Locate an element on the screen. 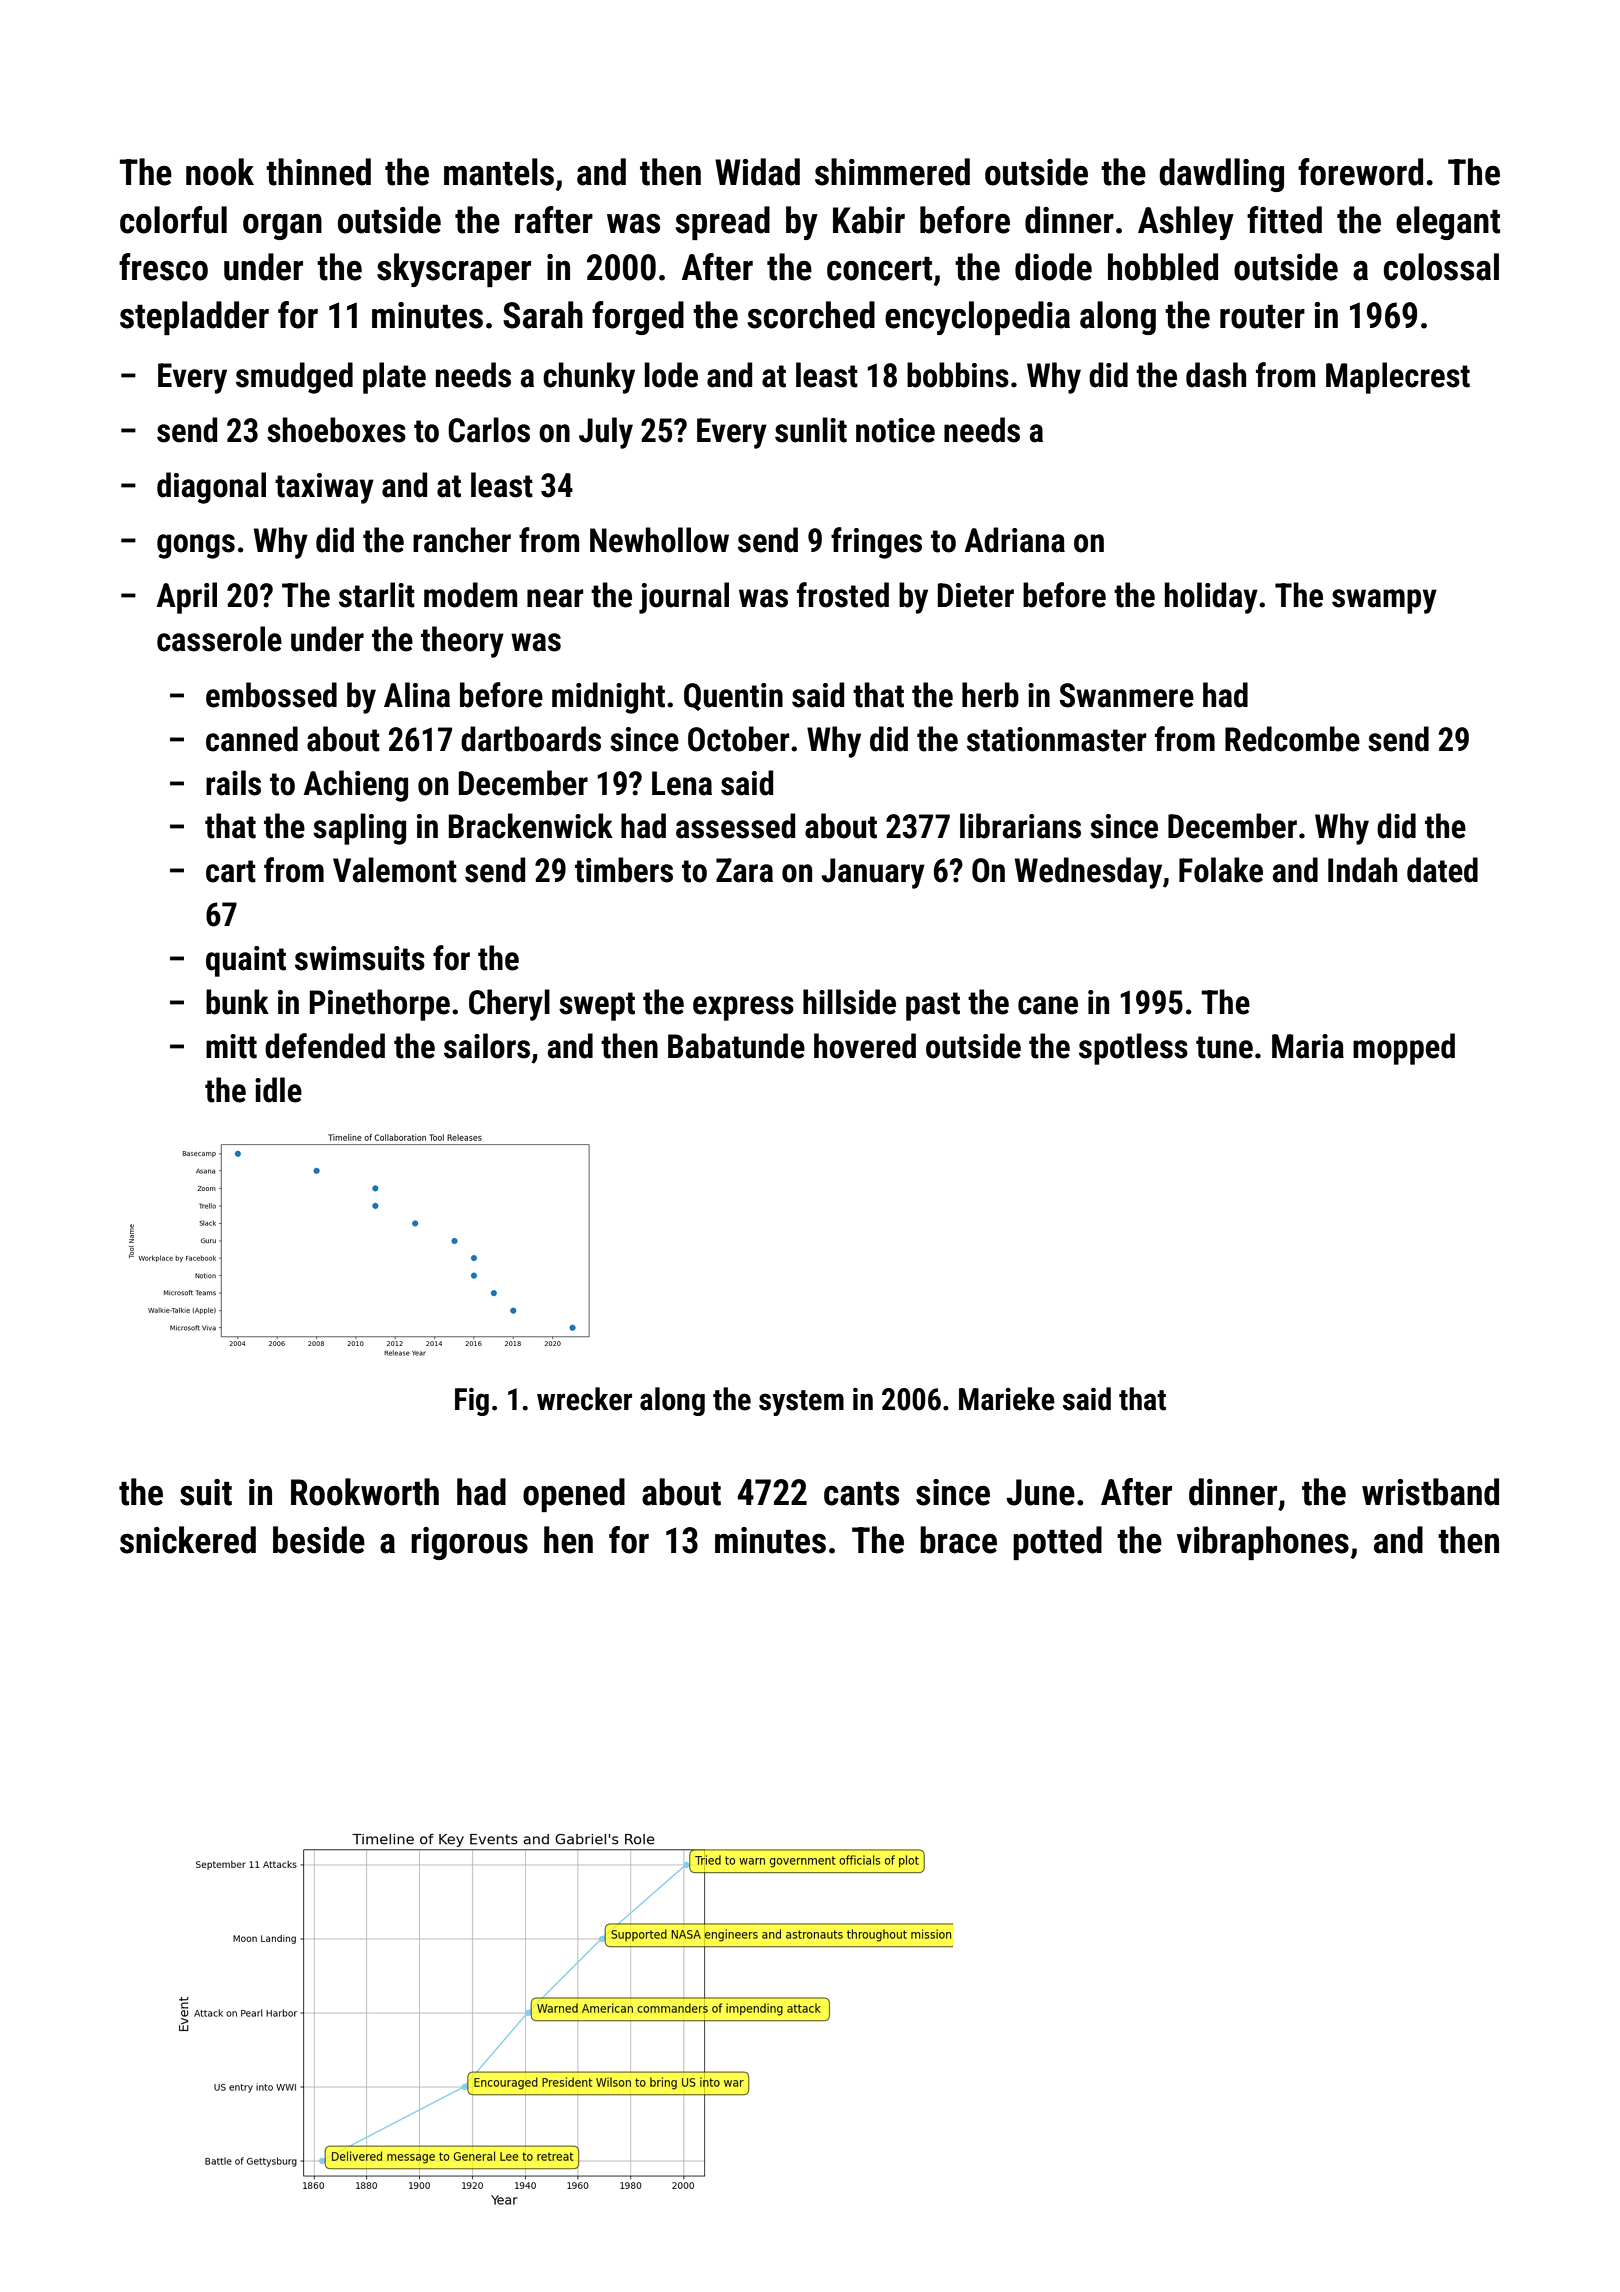 This screenshot has height=2292, width=1620. quaint is located at coordinates (246, 961).
